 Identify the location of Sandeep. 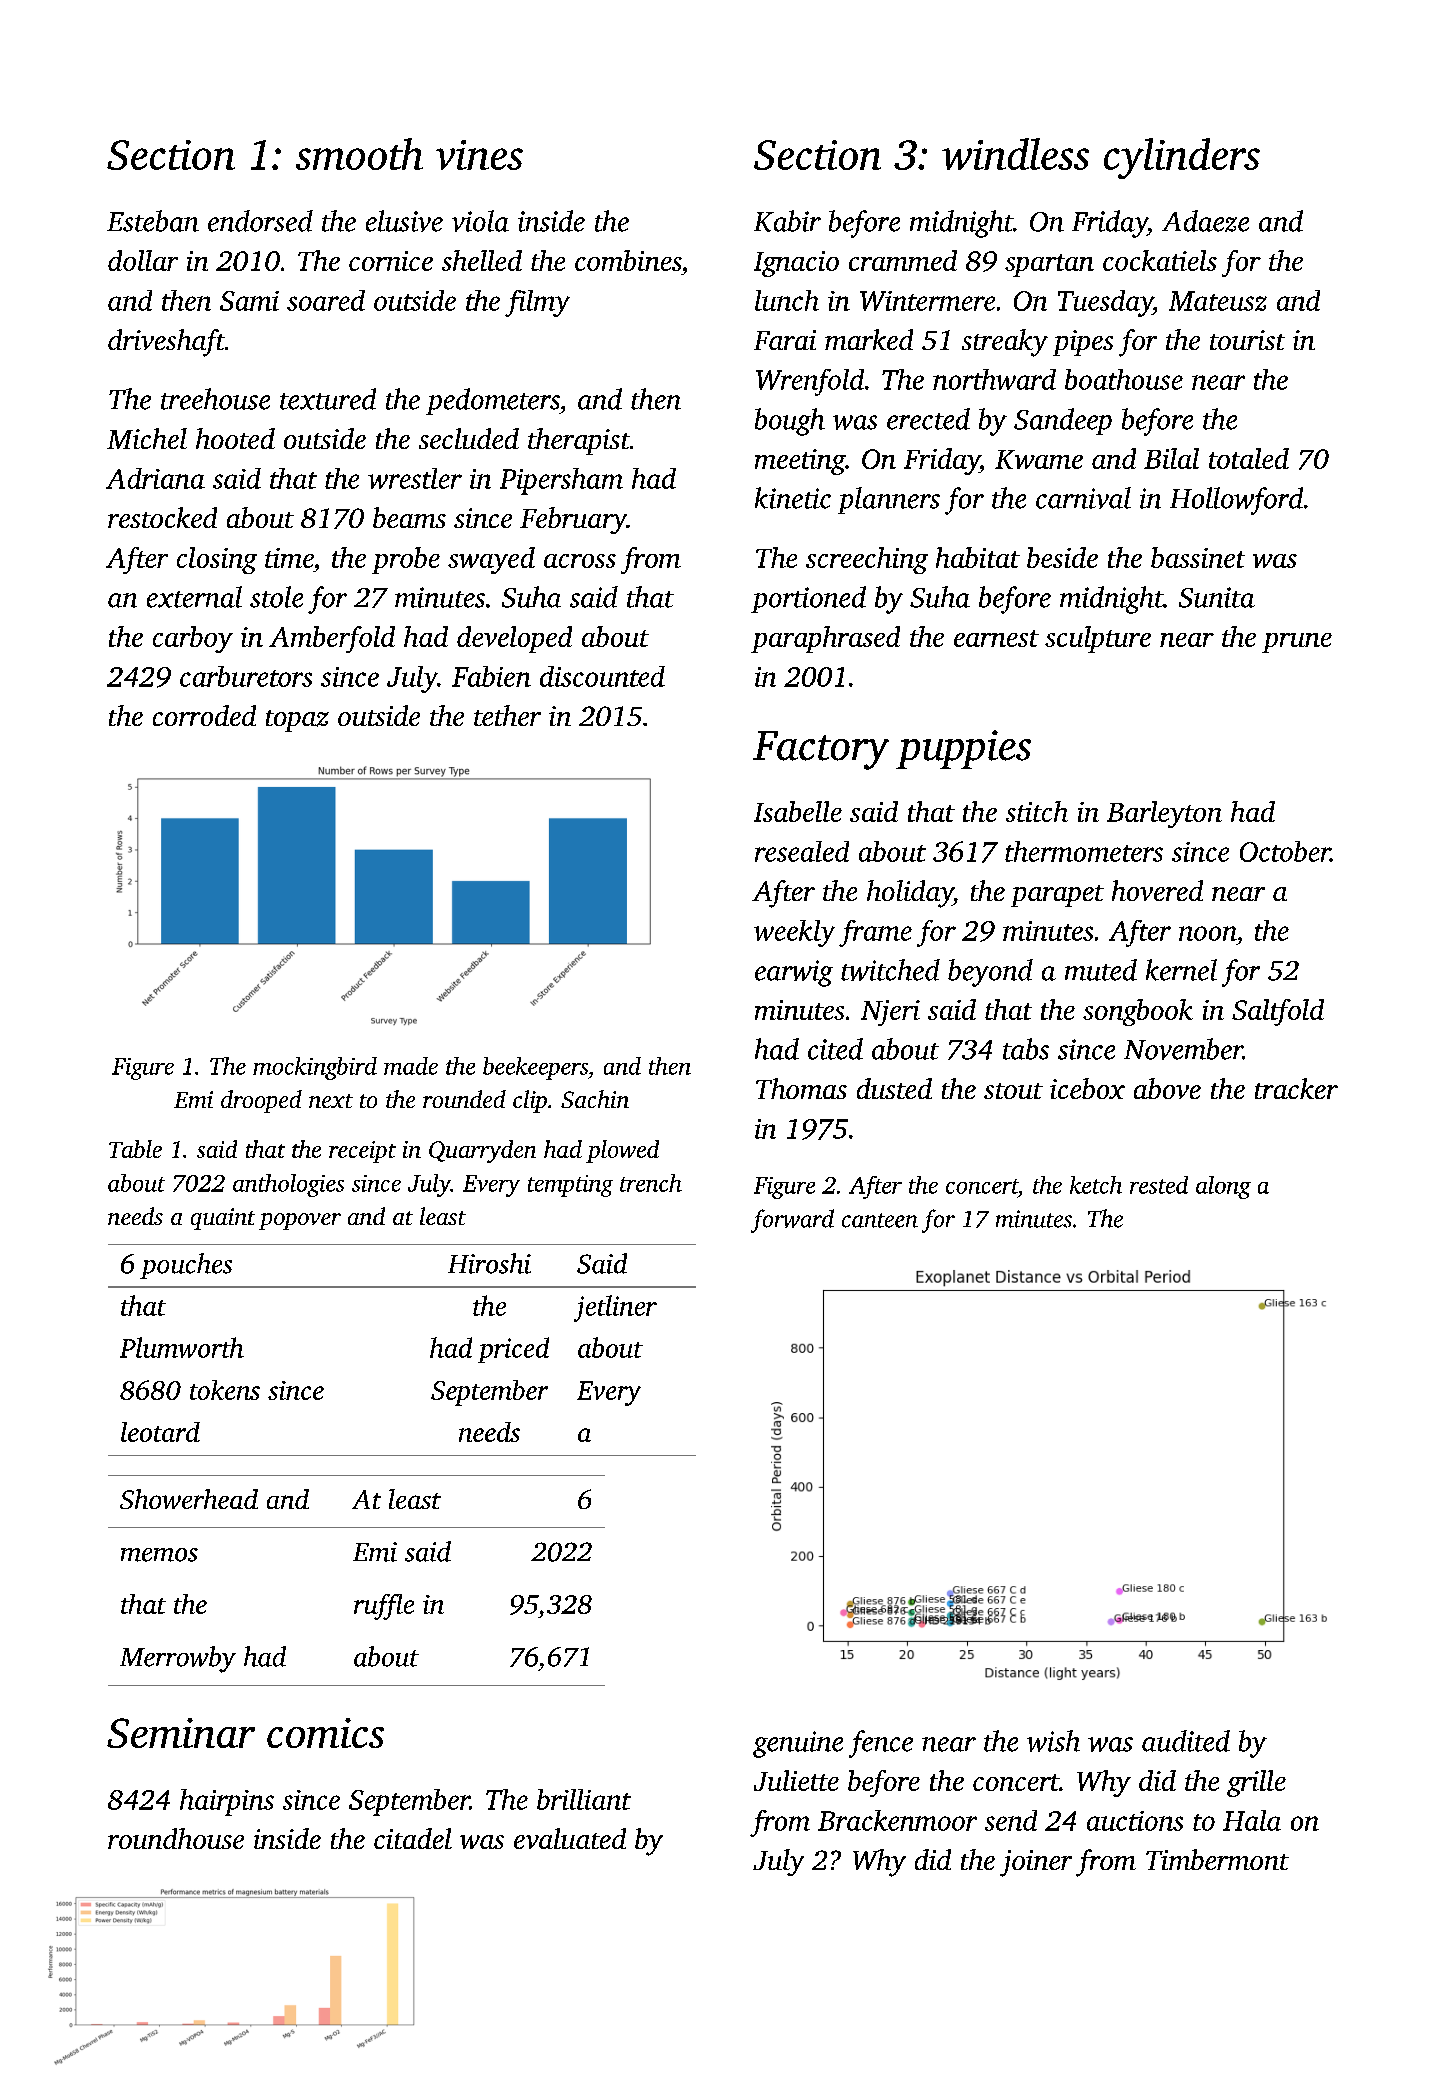
(1063, 421).
